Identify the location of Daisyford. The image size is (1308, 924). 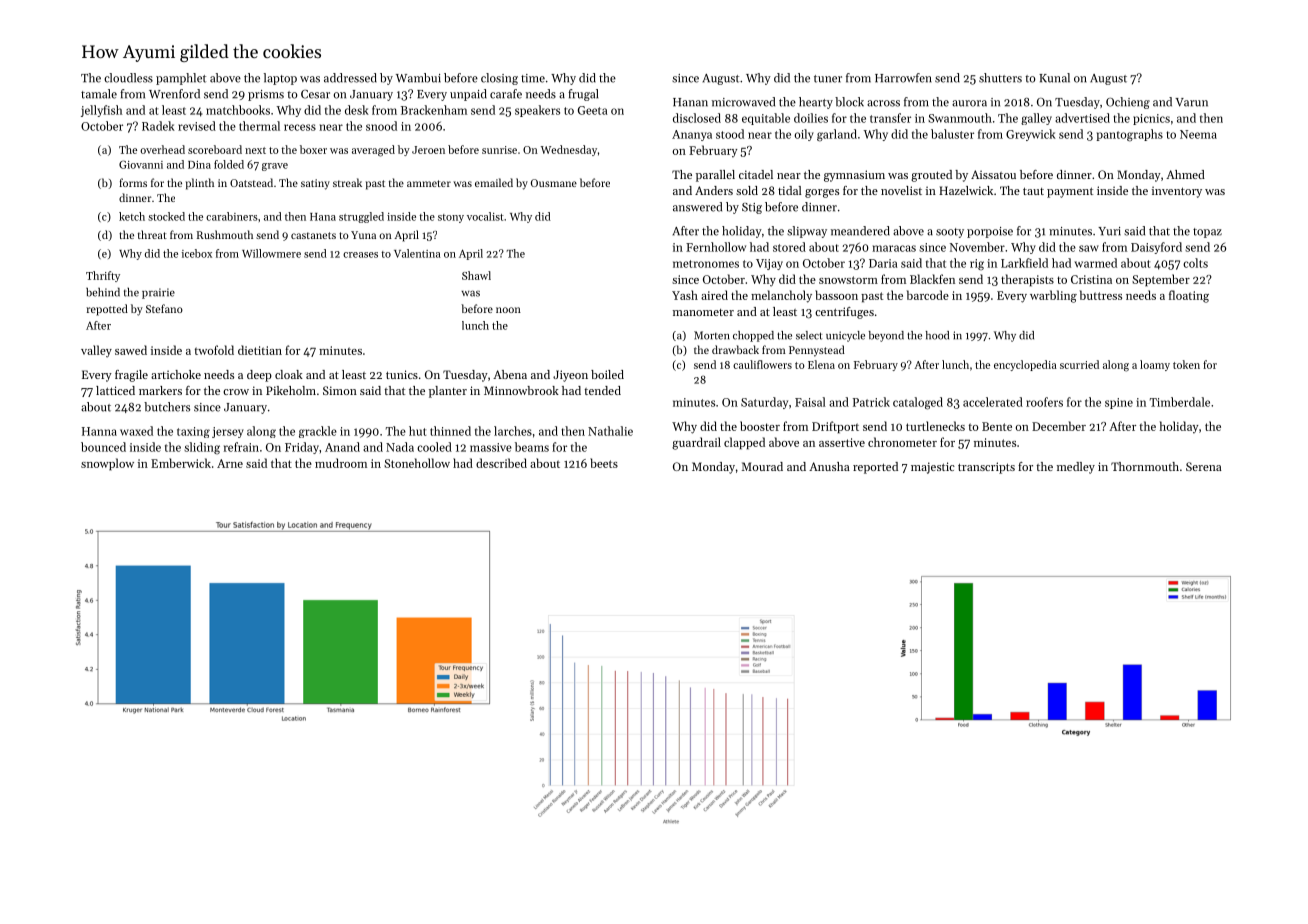
(1156, 248).
